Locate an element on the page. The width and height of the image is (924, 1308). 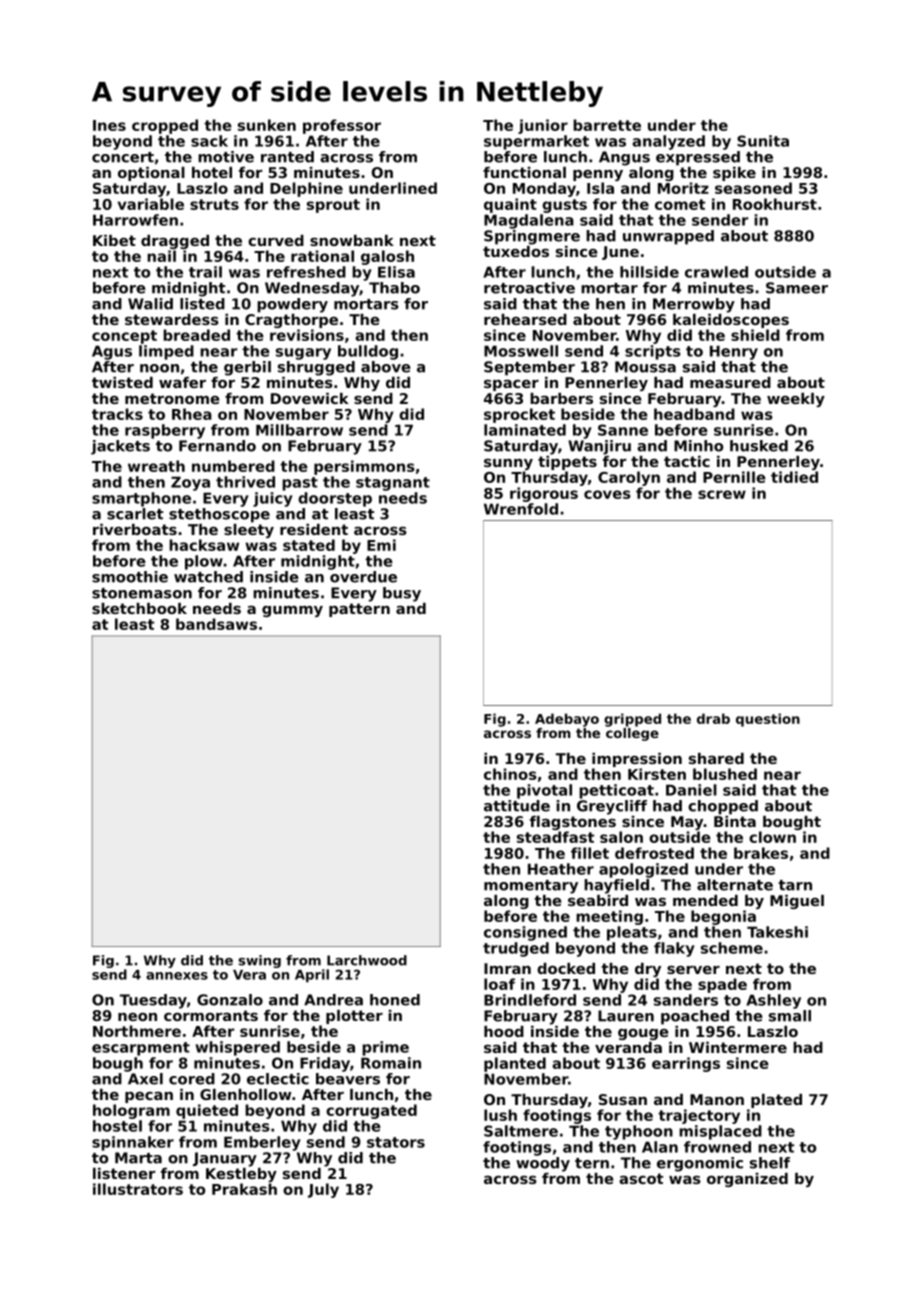
annexes is located at coordinates (177, 976).
